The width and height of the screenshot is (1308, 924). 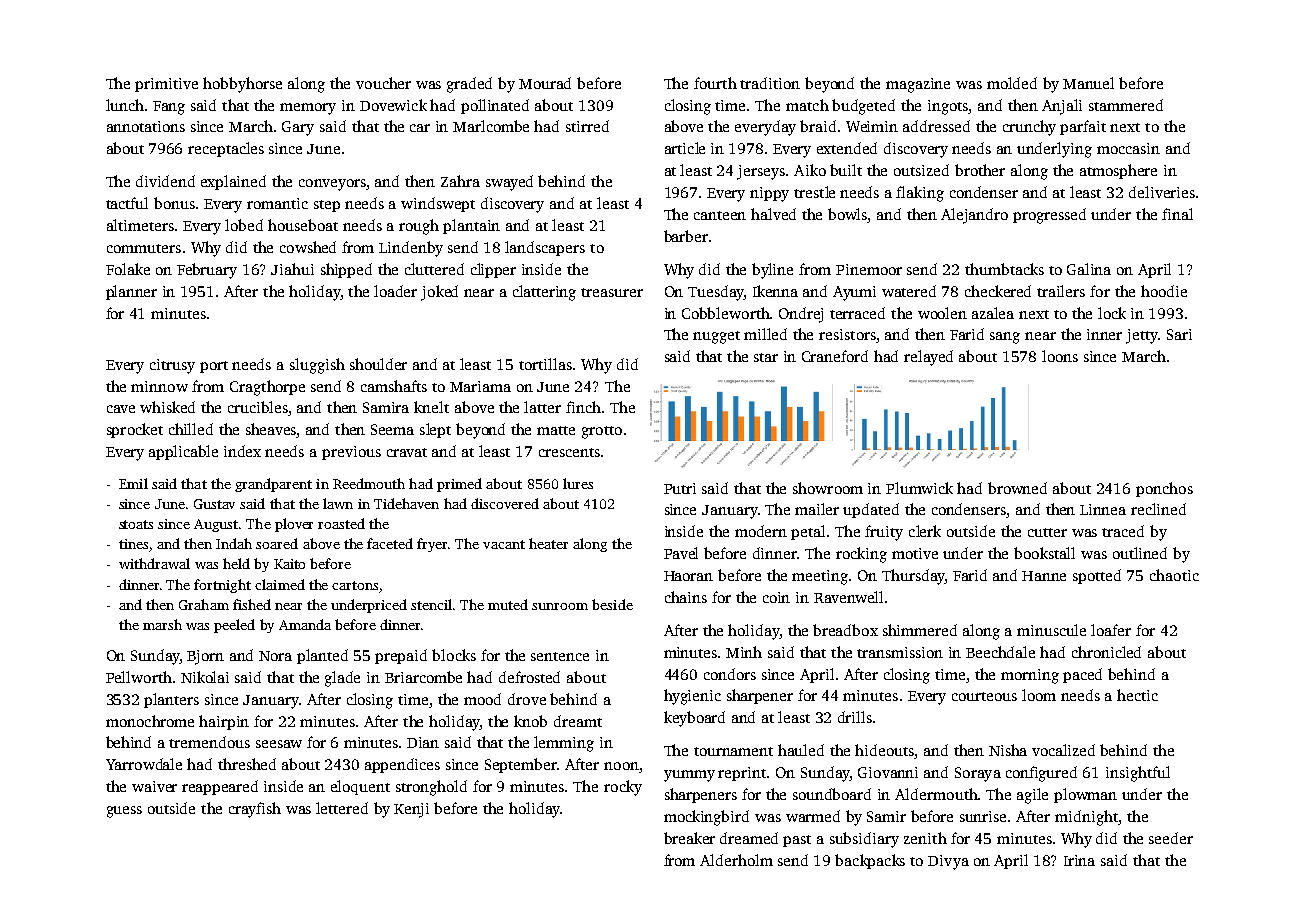 I want to click on chaotic, so click(x=1174, y=575).
